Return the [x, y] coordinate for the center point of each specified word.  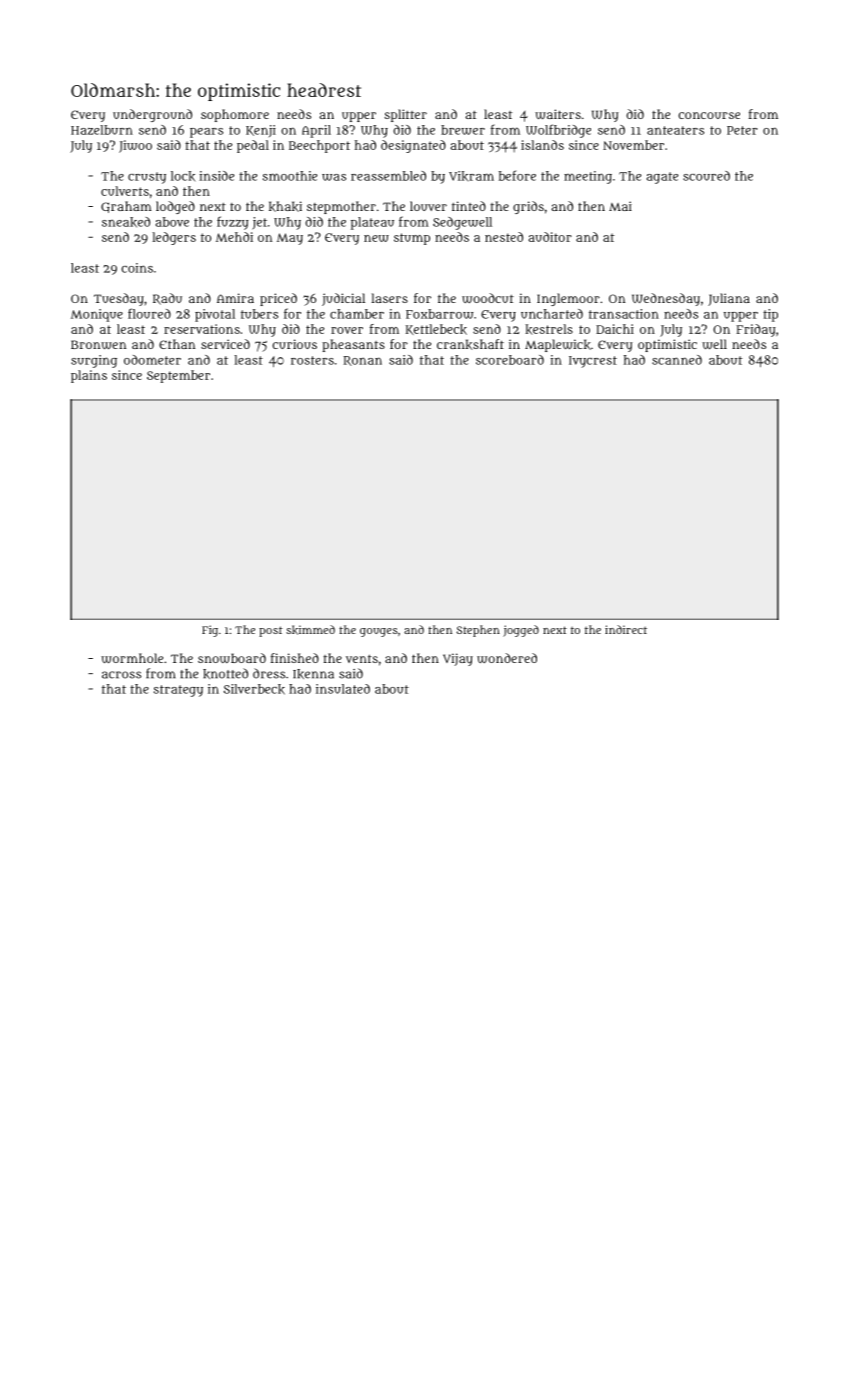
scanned [677, 360]
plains [89, 376]
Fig [210, 631]
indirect [626, 629]
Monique [97, 315]
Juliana [729, 299]
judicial [343, 299]
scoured [706, 176]
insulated [343, 689]
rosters [312, 360]
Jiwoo [135, 146]
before [517, 175]
